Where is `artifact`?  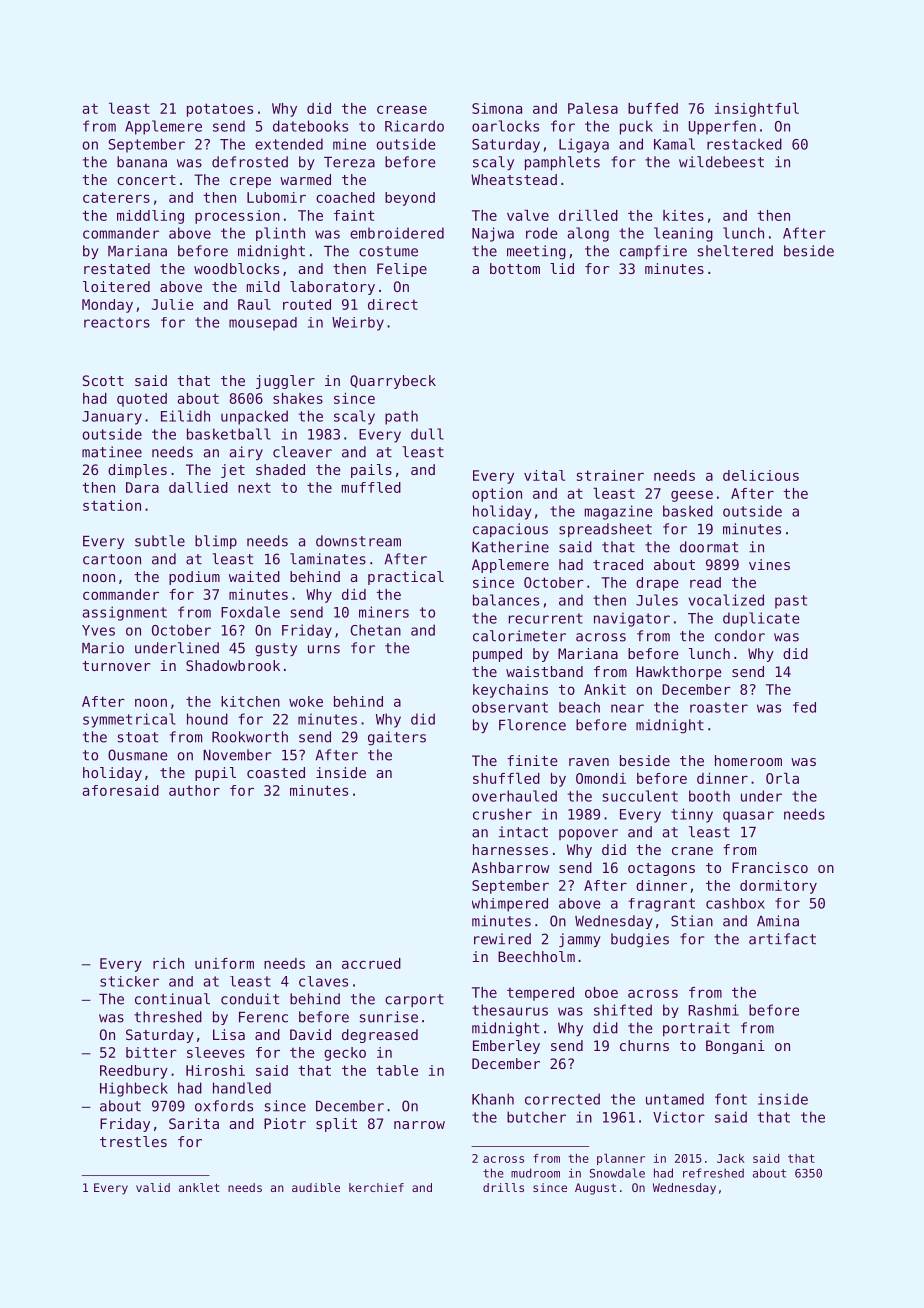
artifact is located at coordinates (782, 939).
